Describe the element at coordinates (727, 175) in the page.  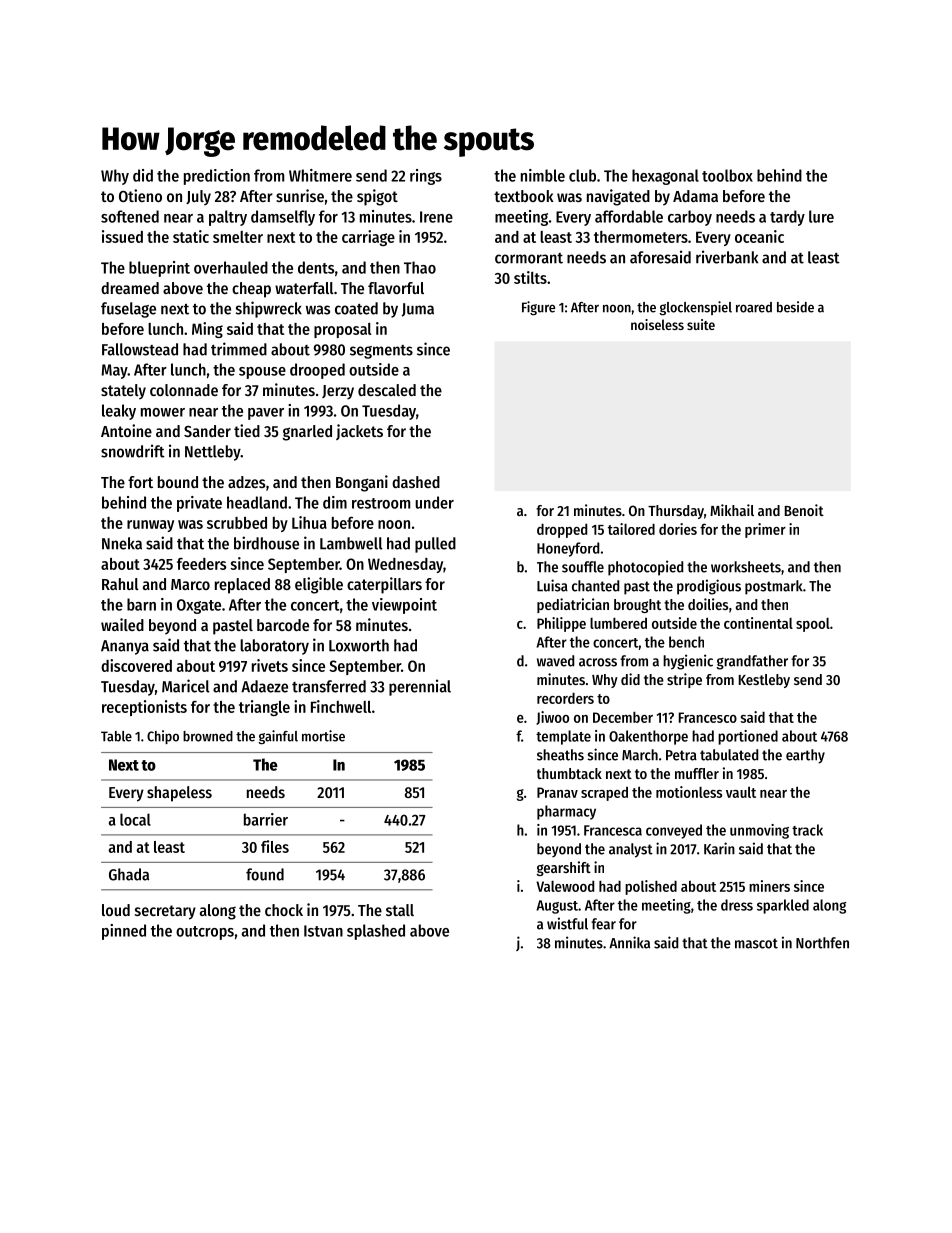
I see `toolbox` at that location.
